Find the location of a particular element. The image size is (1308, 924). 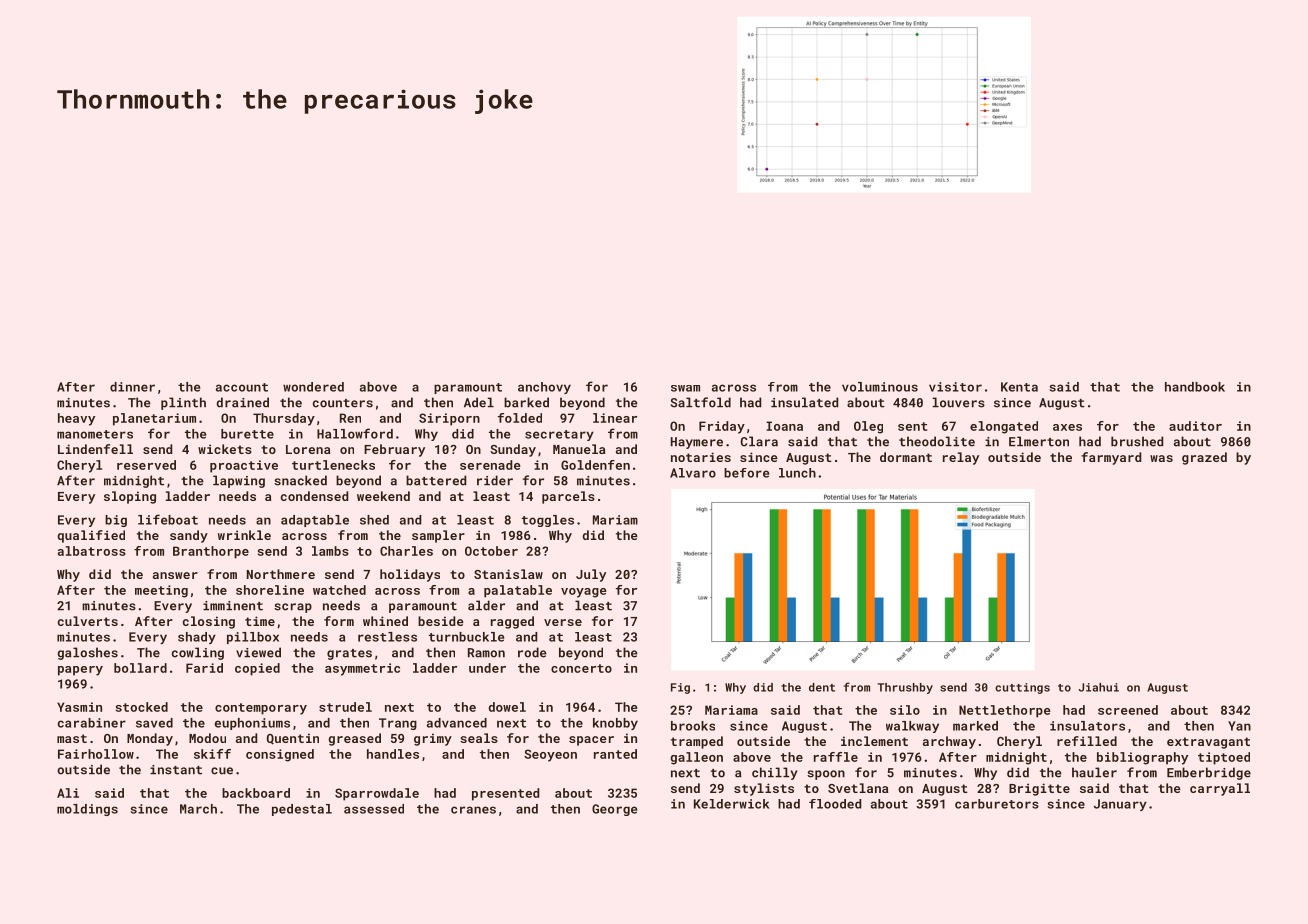

form is located at coordinates (339, 621).
